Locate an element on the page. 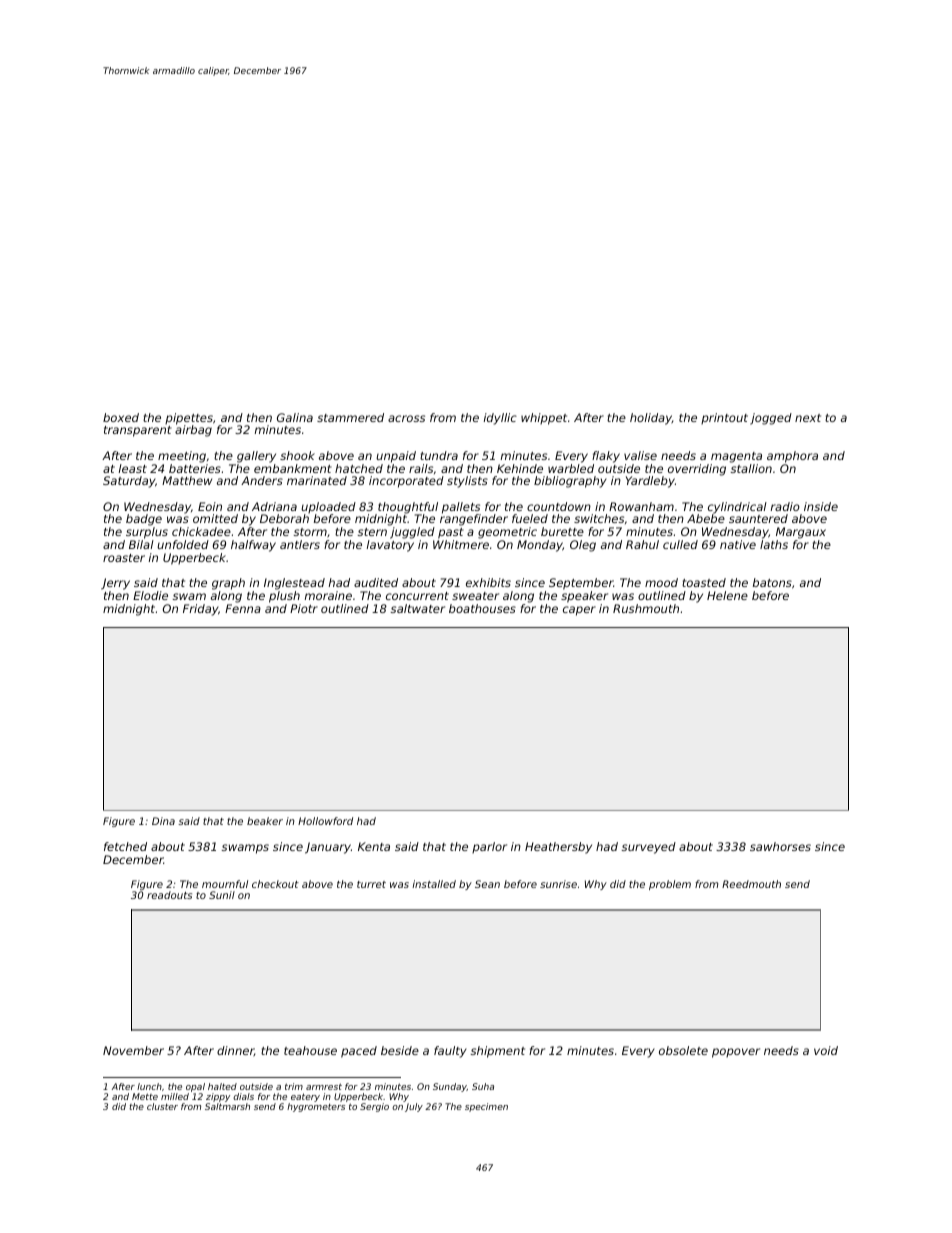  Eoin is located at coordinates (210, 506).
